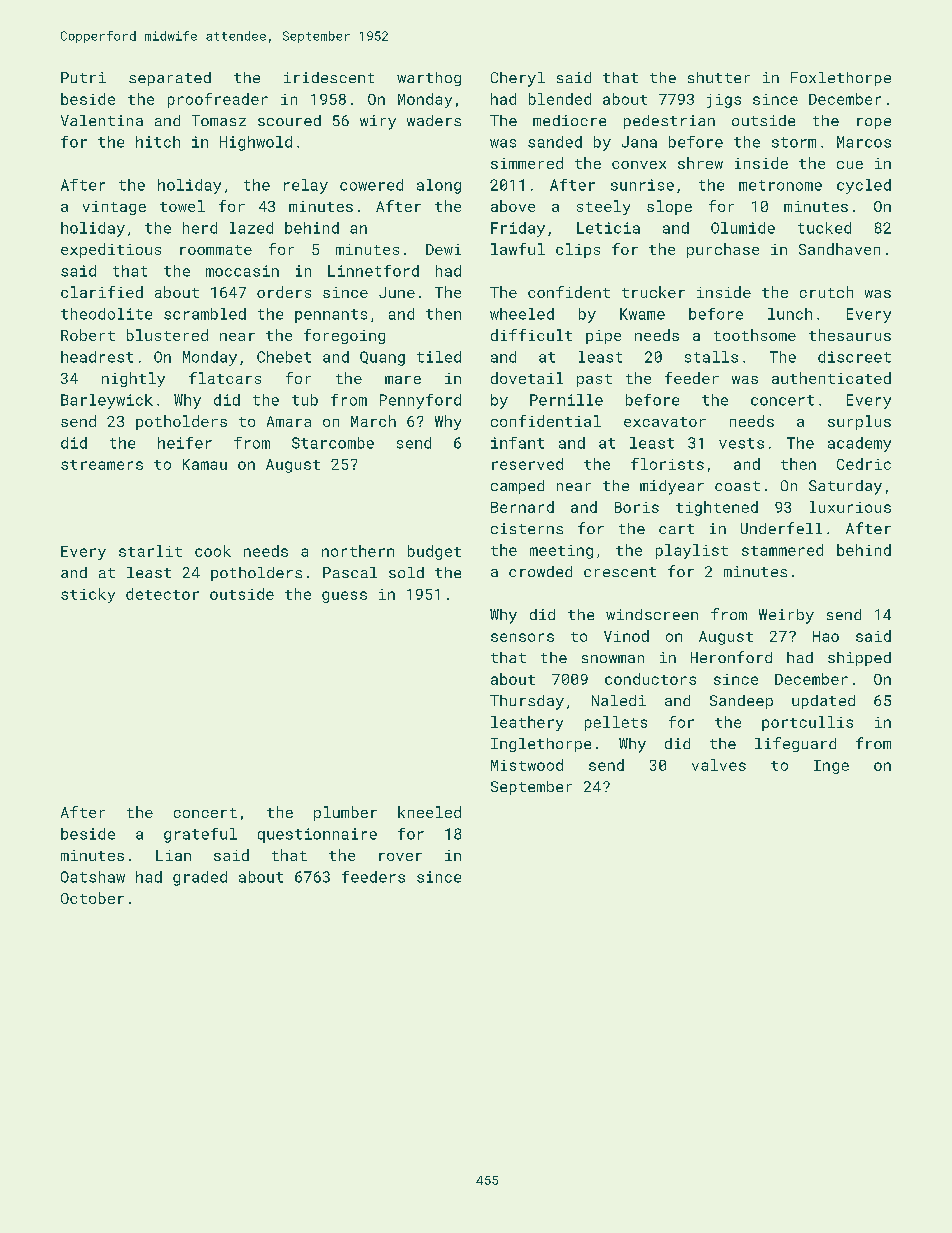 The width and height of the document is (952, 1233). I want to click on Foxlethorpe, so click(841, 79).
